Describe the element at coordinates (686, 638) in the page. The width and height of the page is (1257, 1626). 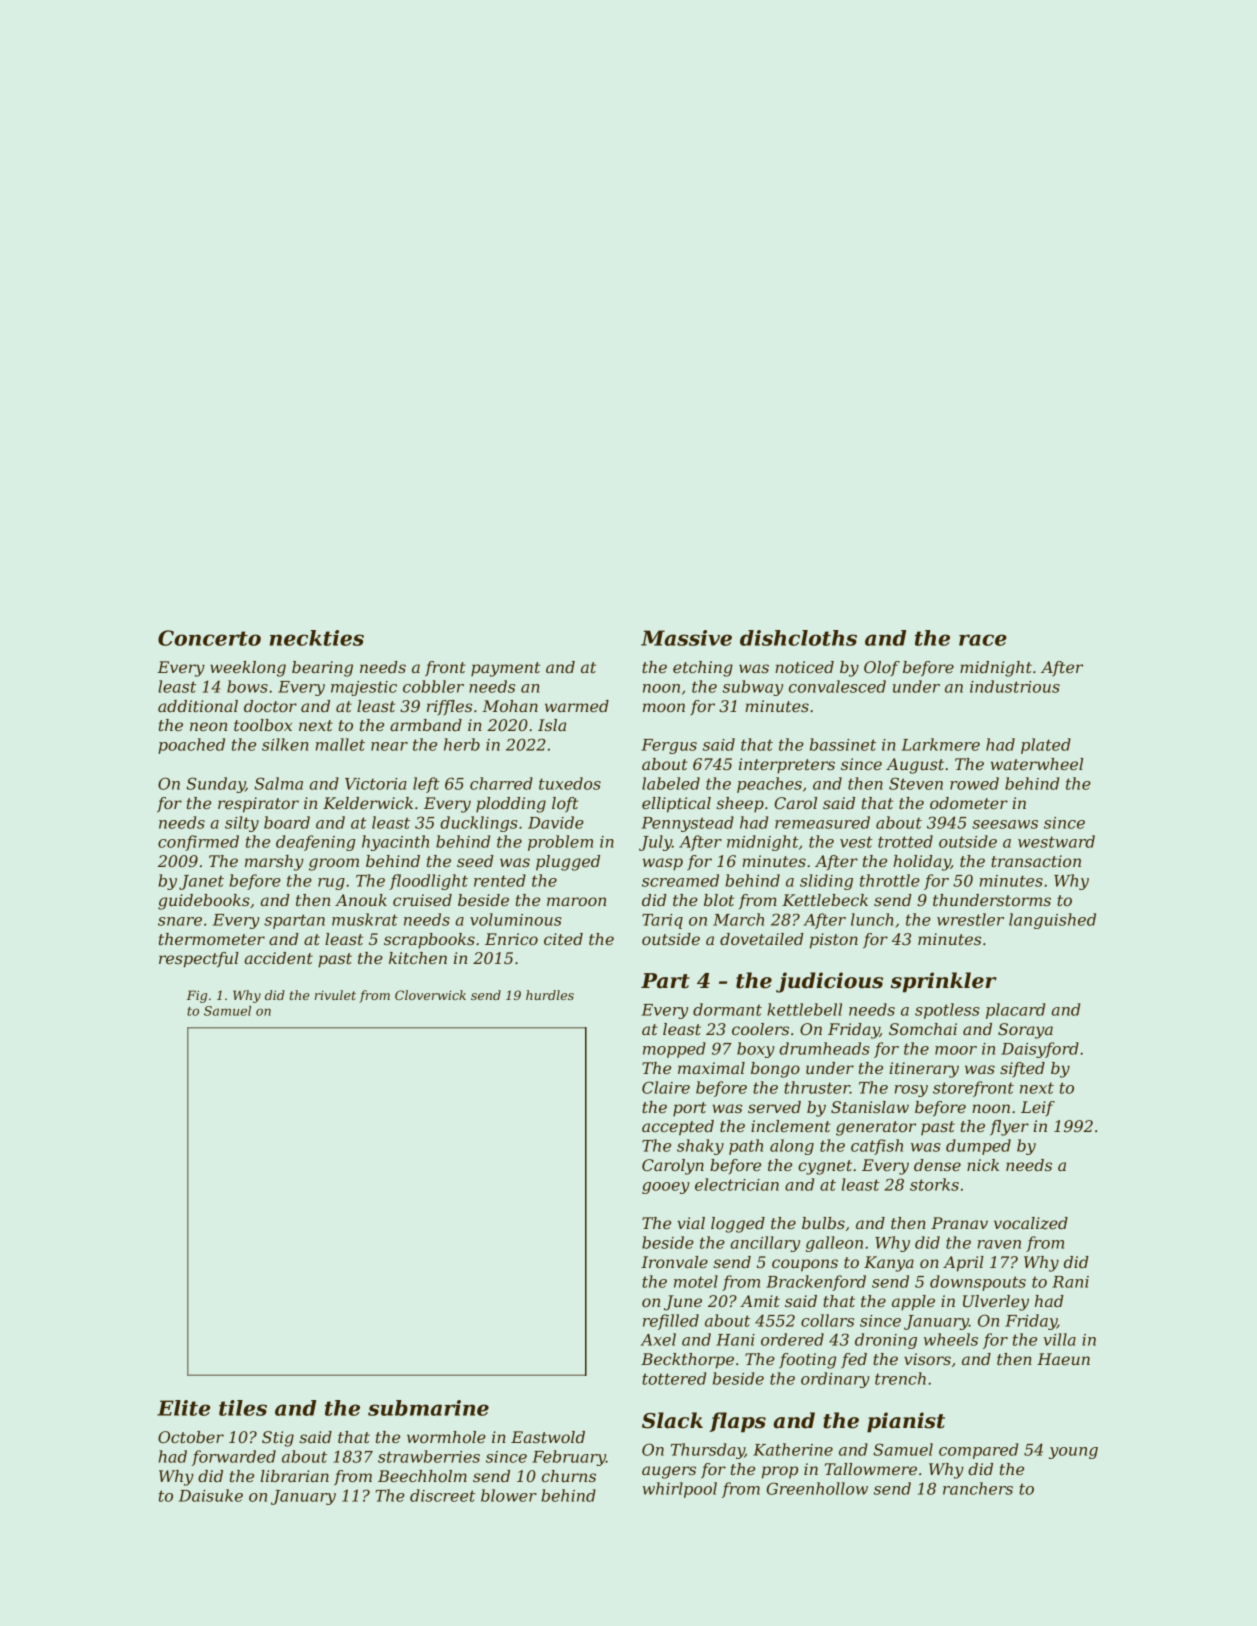
I see `Massive` at that location.
